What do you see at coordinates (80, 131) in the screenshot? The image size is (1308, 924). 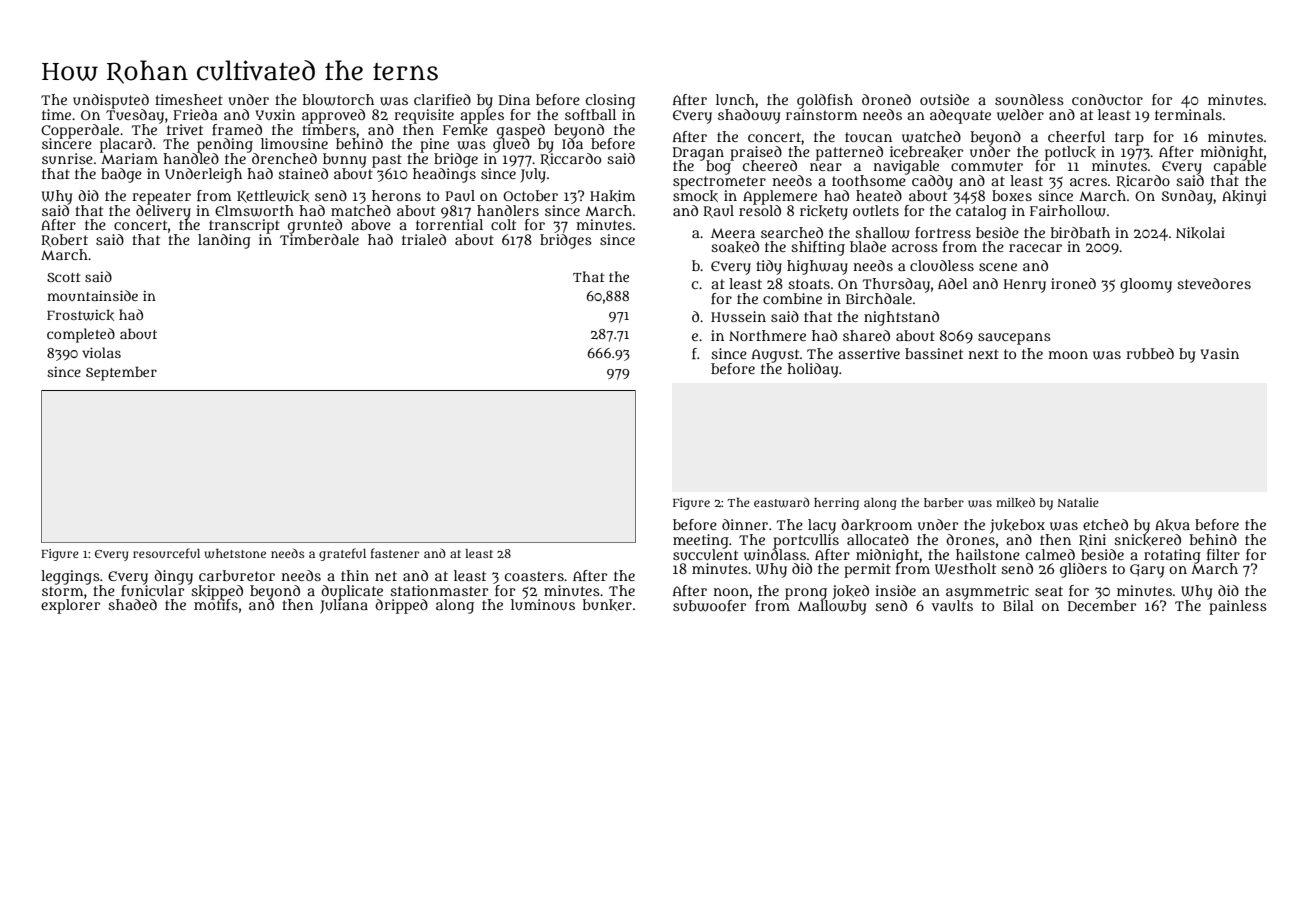 I see `Copperdale` at bounding box center [80, 131].
